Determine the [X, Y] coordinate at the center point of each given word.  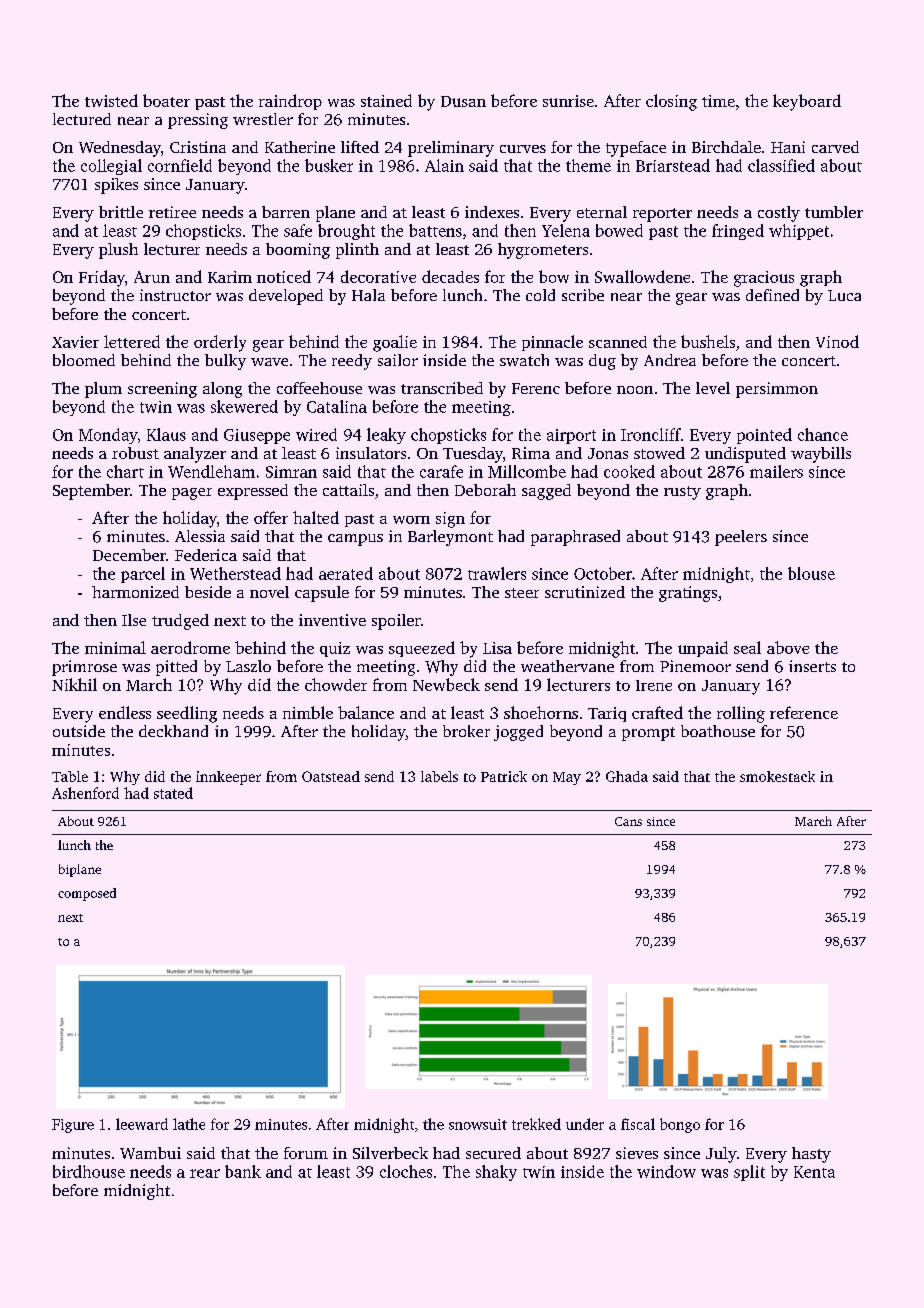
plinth [357, 251]
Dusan [463, 101]
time [718, 101]
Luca [844, 295]
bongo [680, 1125]
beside [208, 592]
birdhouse [89, 1171]
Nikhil [74, 684]
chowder [336, 684]
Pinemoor [695, 666]
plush [118, 251]
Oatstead [331, 776]
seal [747, 647]
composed [87, 894]
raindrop [290, 102]
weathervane [567, 666]
